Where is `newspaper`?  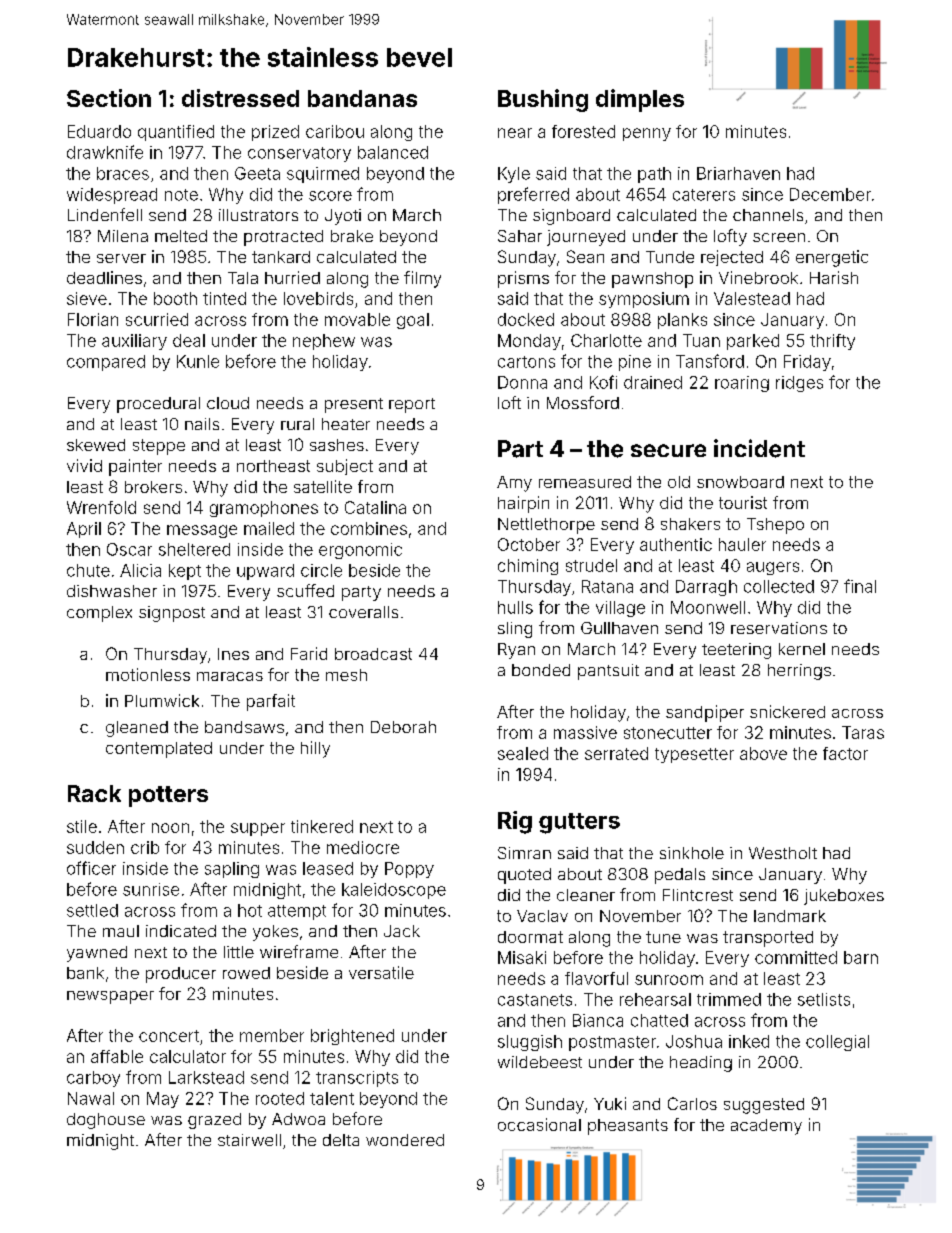 newspaper is located at coordinates (110, 997).
